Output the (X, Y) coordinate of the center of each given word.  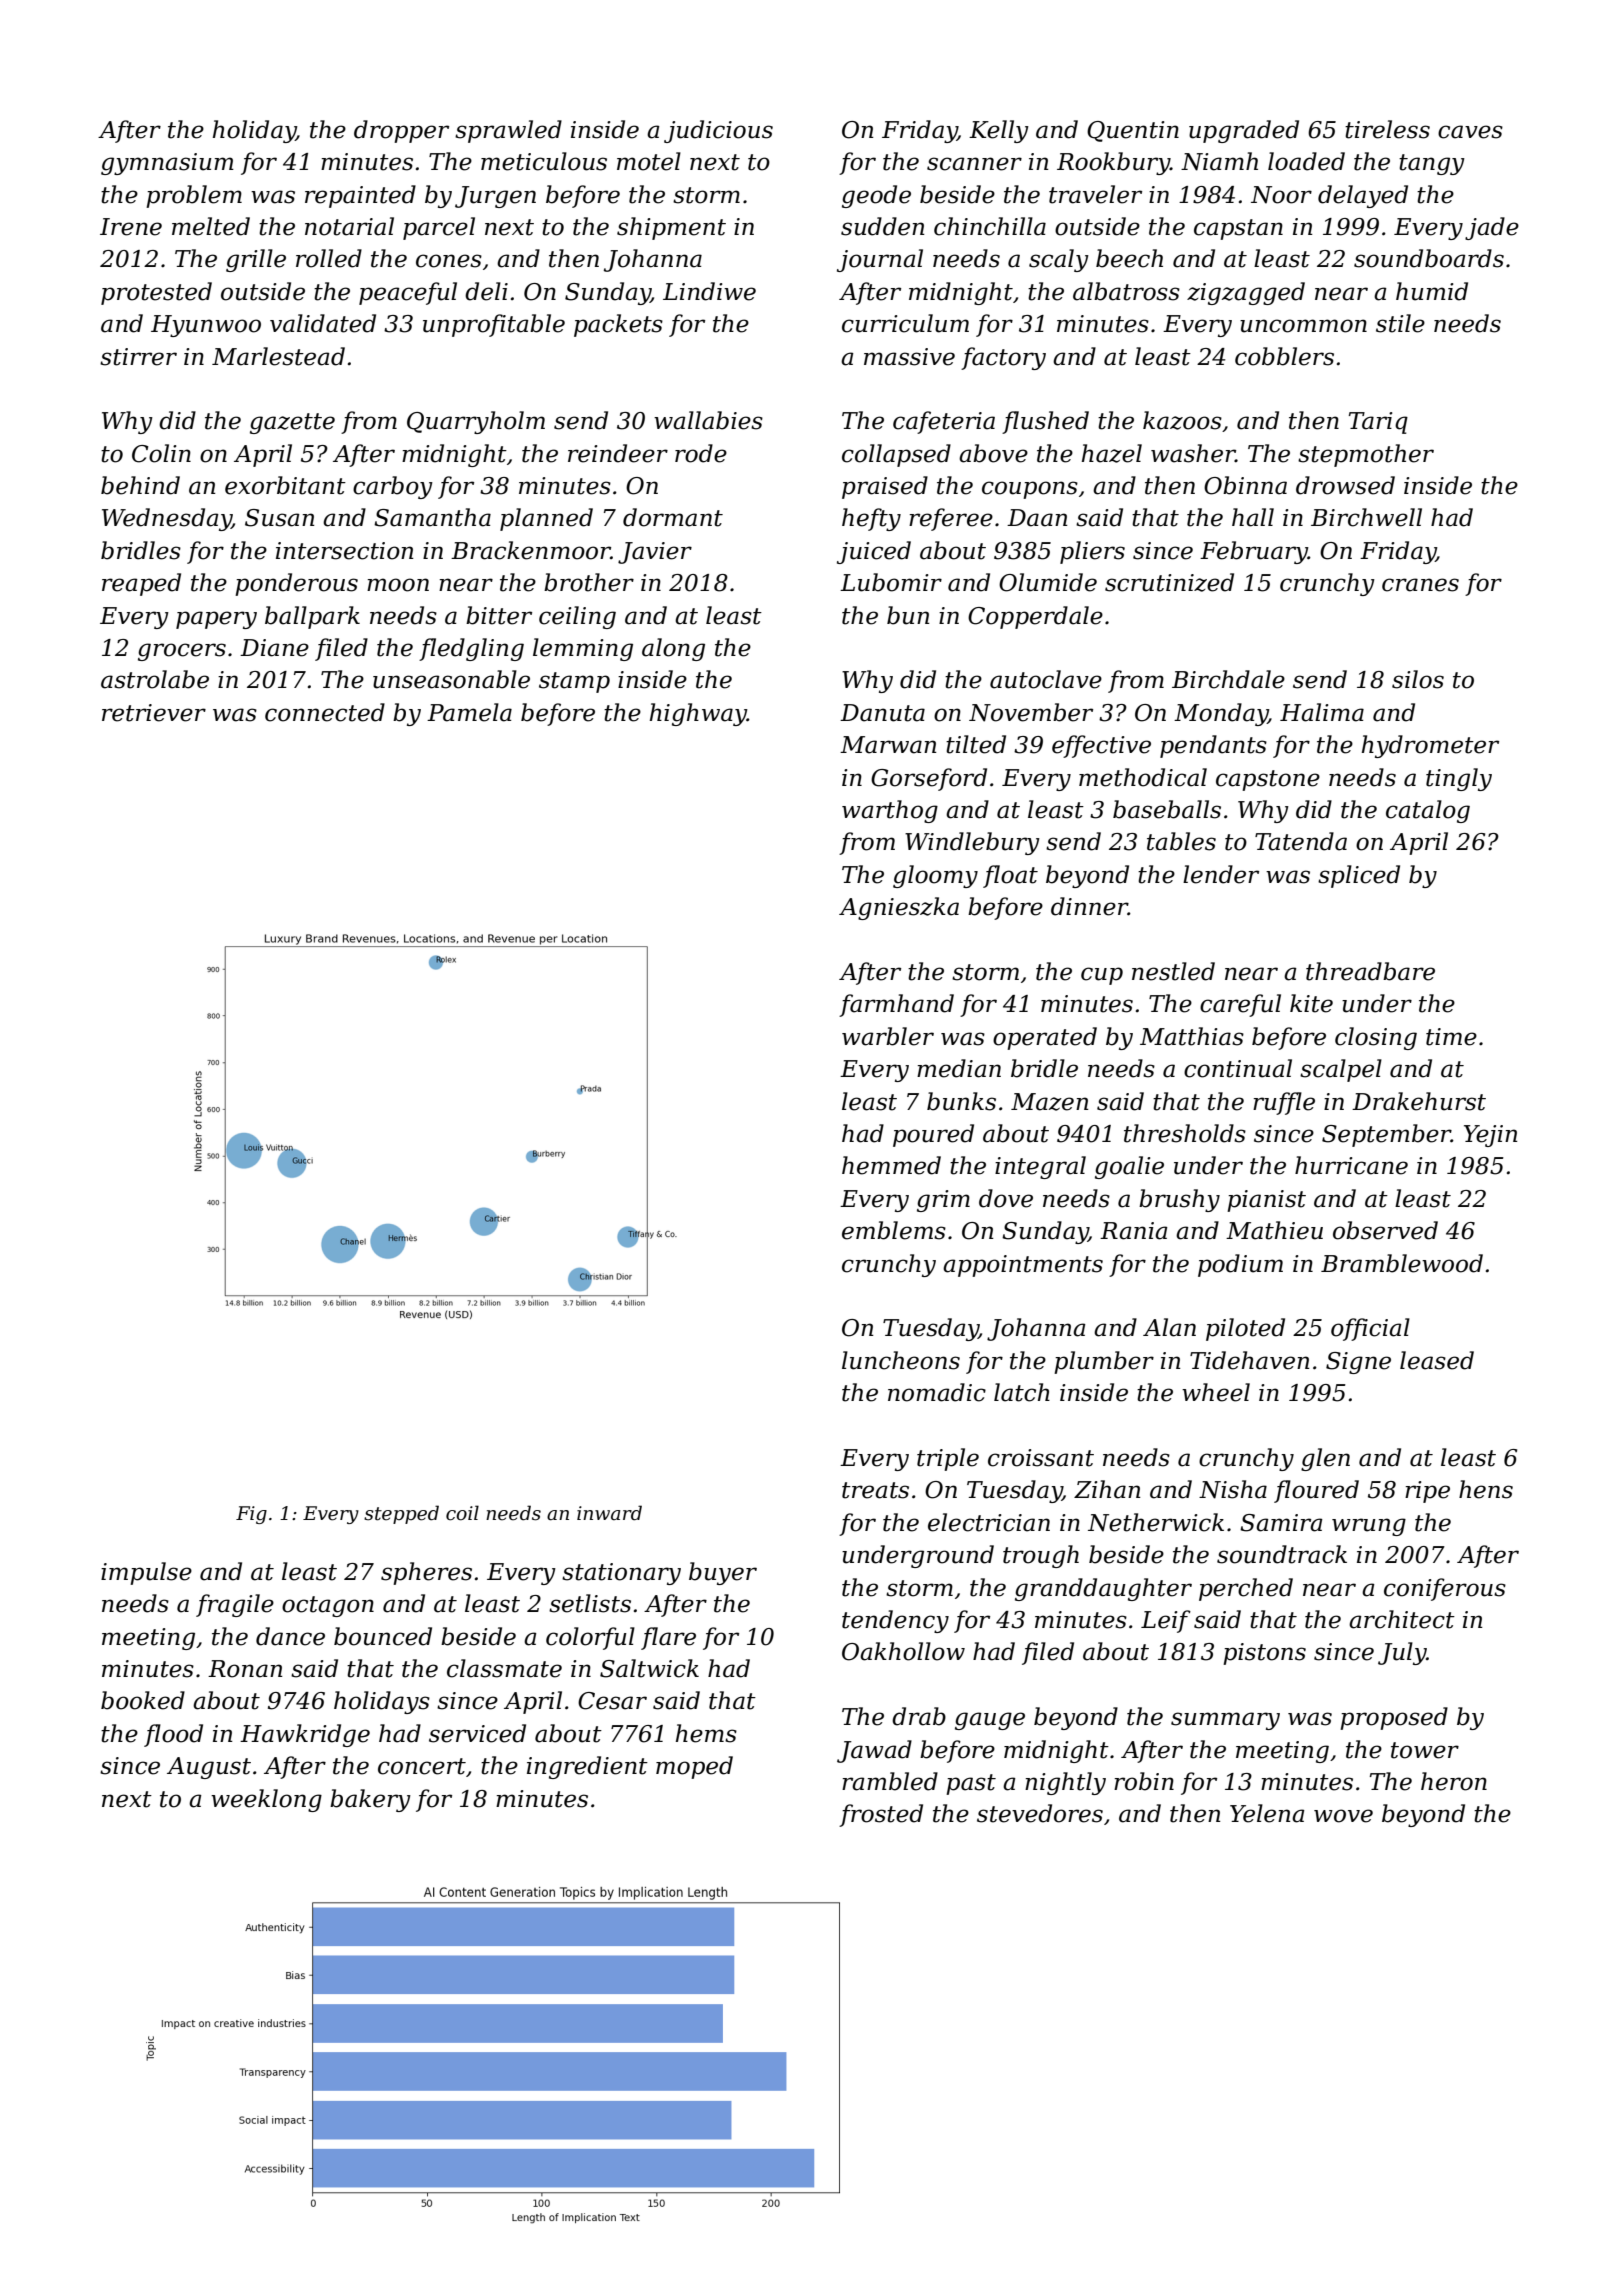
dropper (401, 131)
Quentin (1133, 131)
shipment (671, 228)
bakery (370, 1800)
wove (1343, 1816)
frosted (881, 1815)
